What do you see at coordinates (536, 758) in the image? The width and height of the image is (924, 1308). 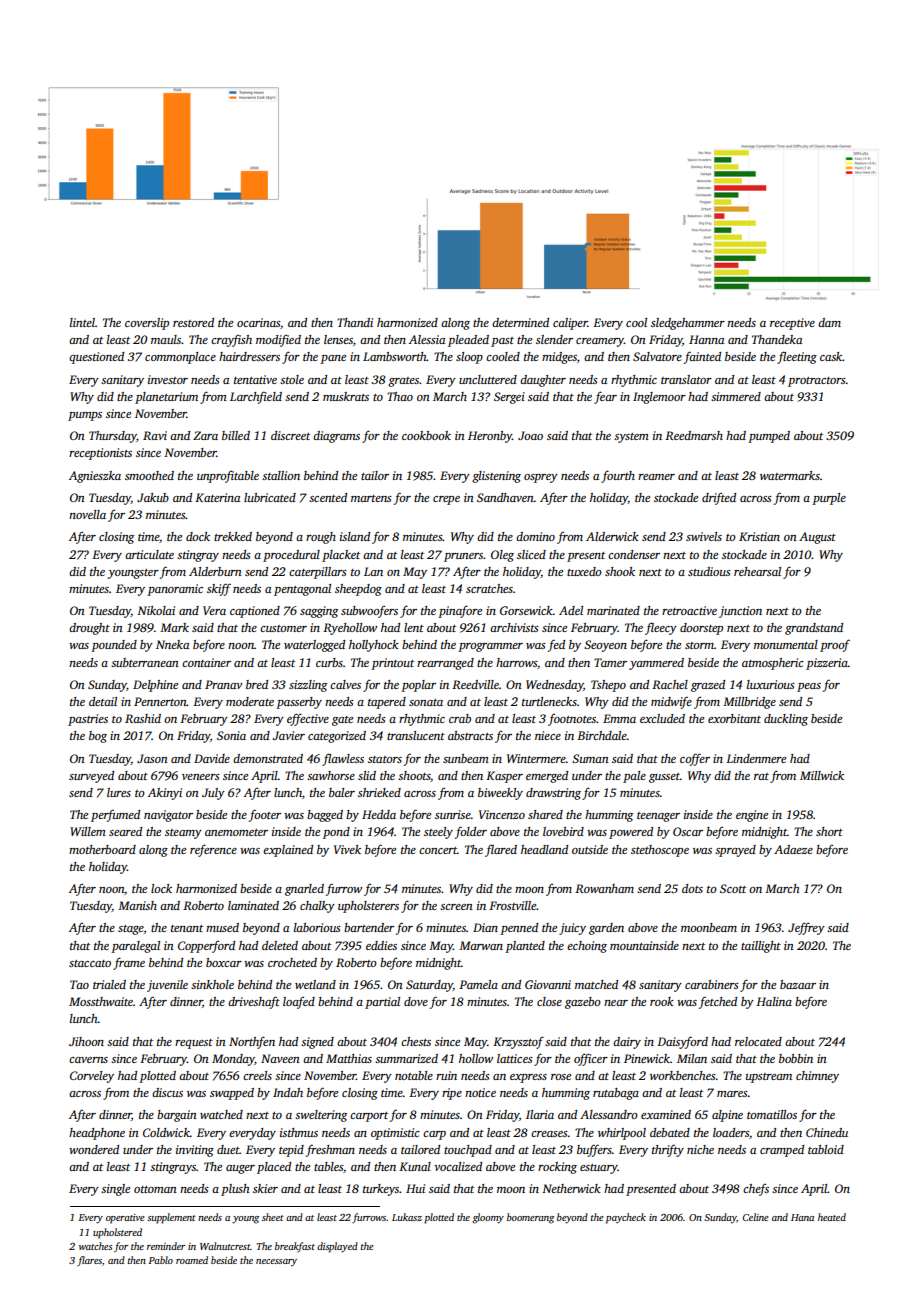 I see `Wintermere` at bounding box center [536, 758].
